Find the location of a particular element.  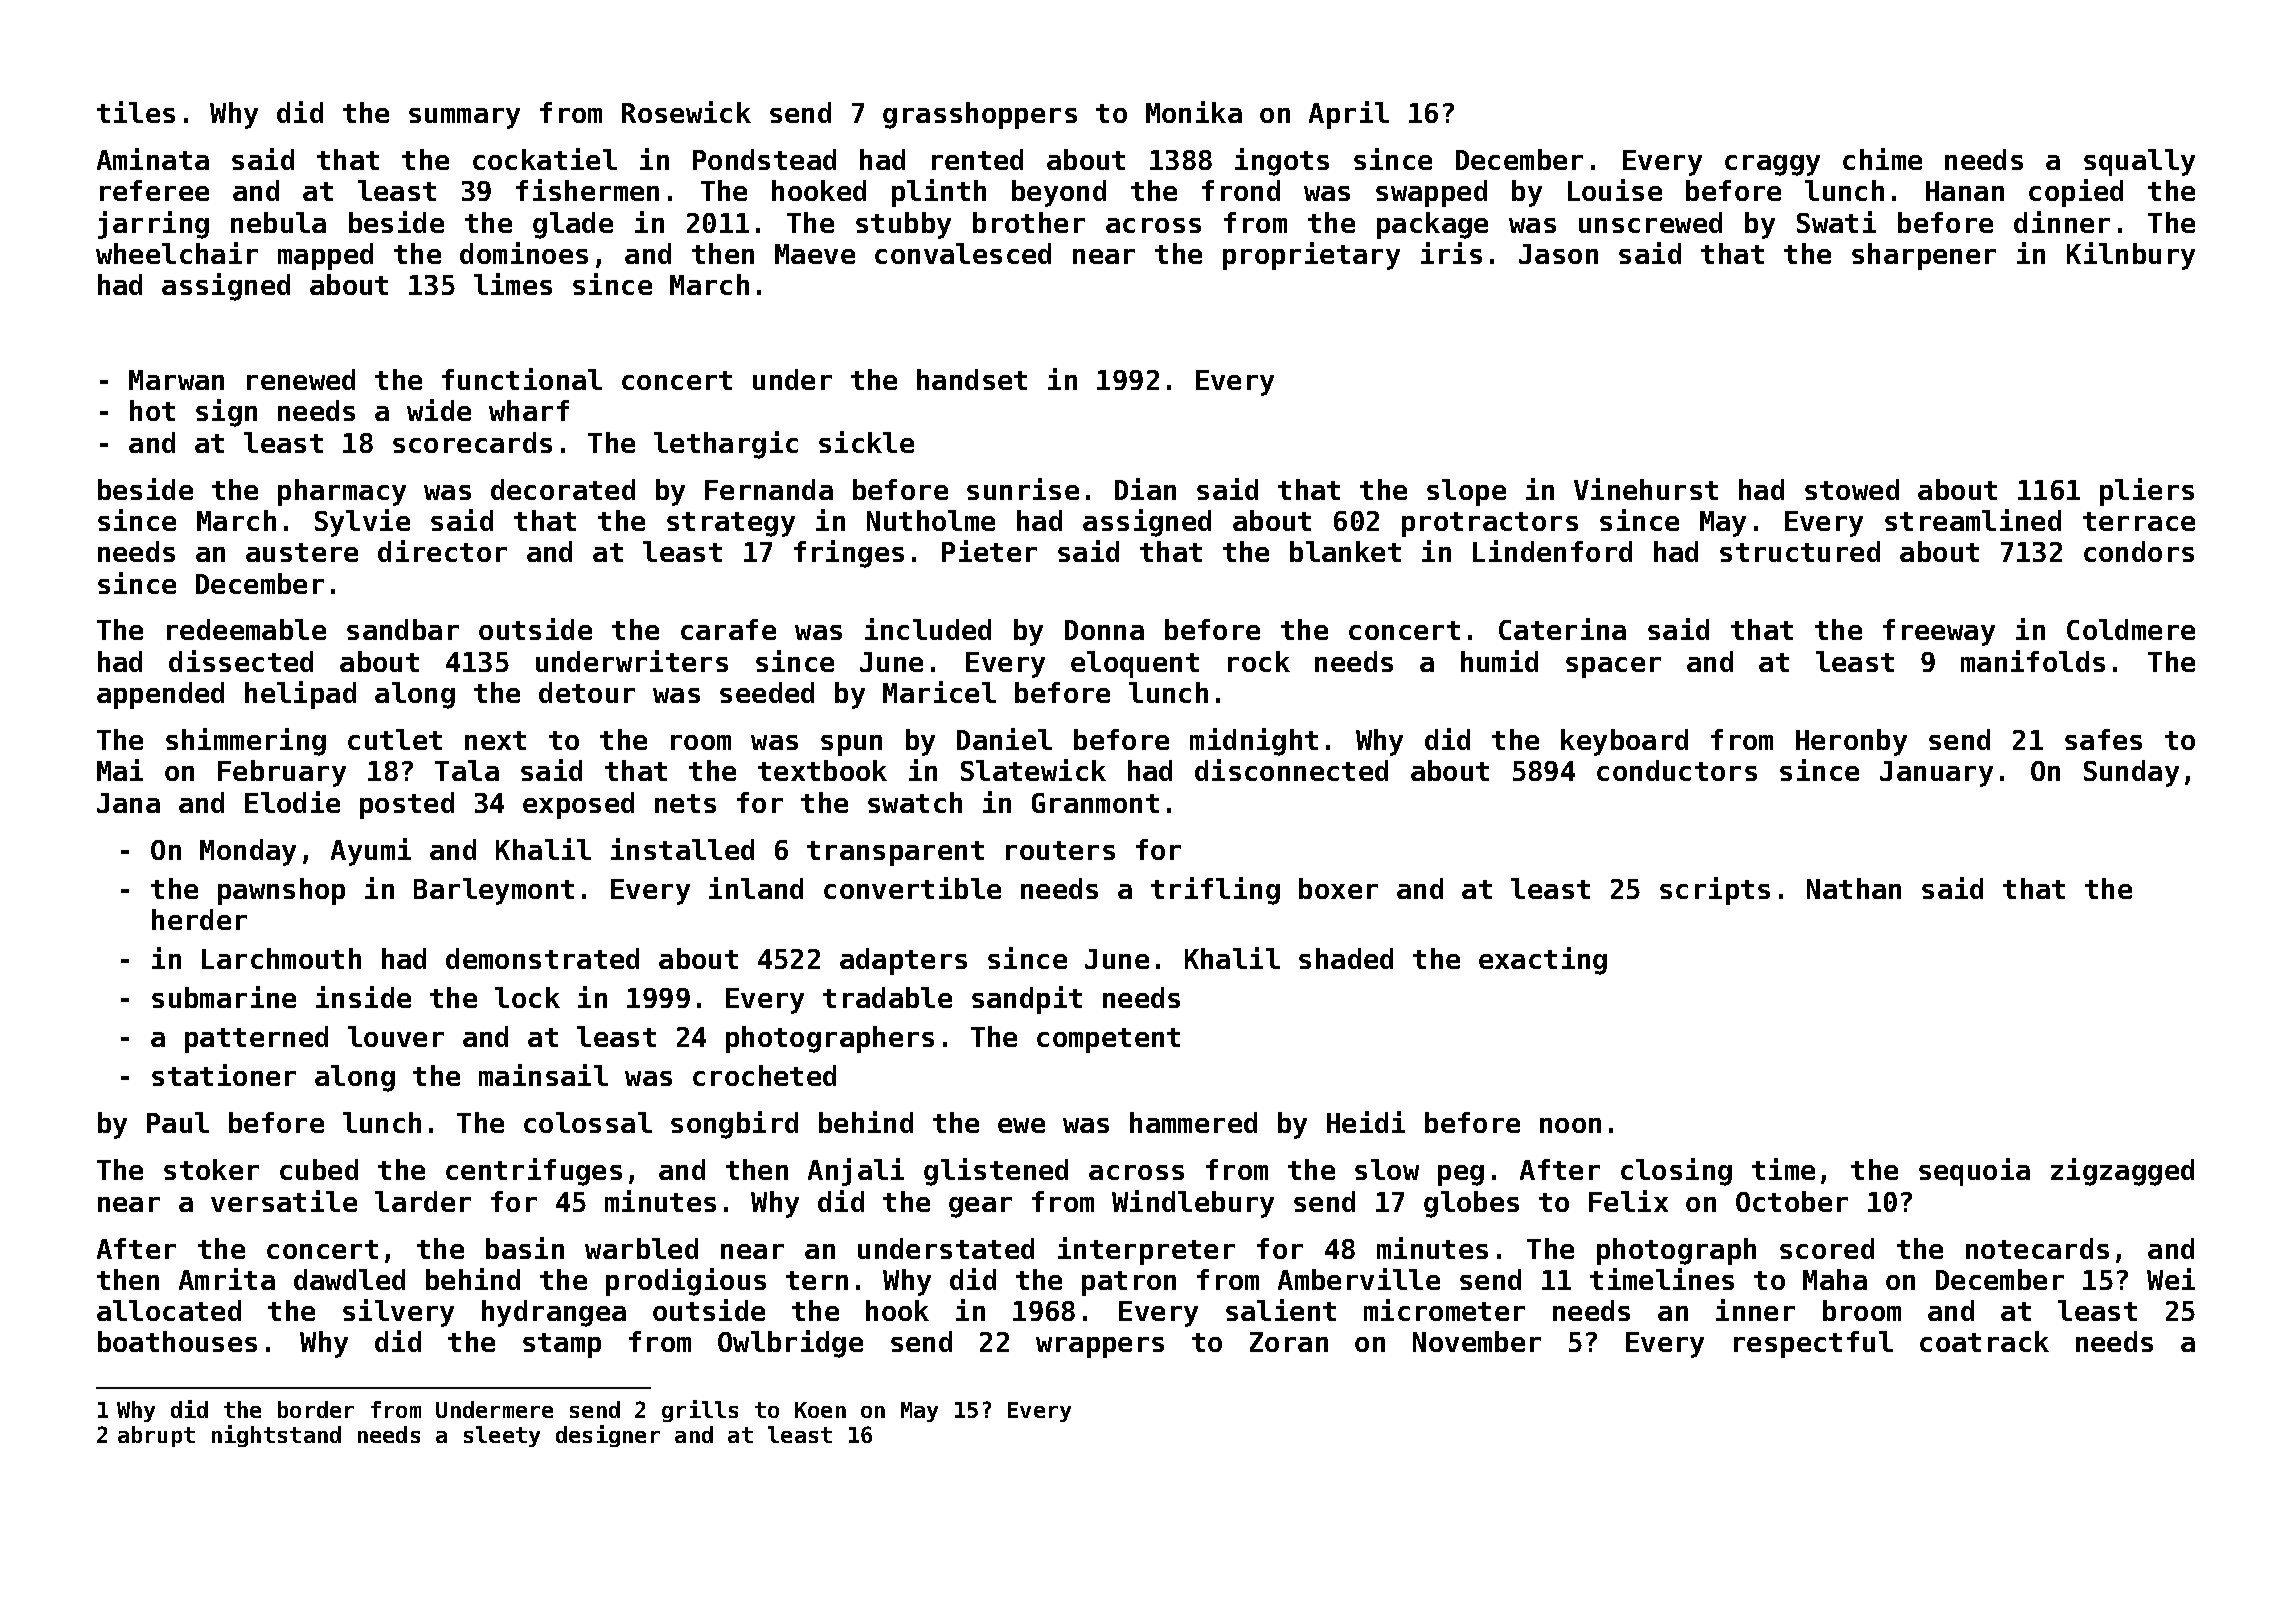

Jana is located at coordinates (128, 803).
